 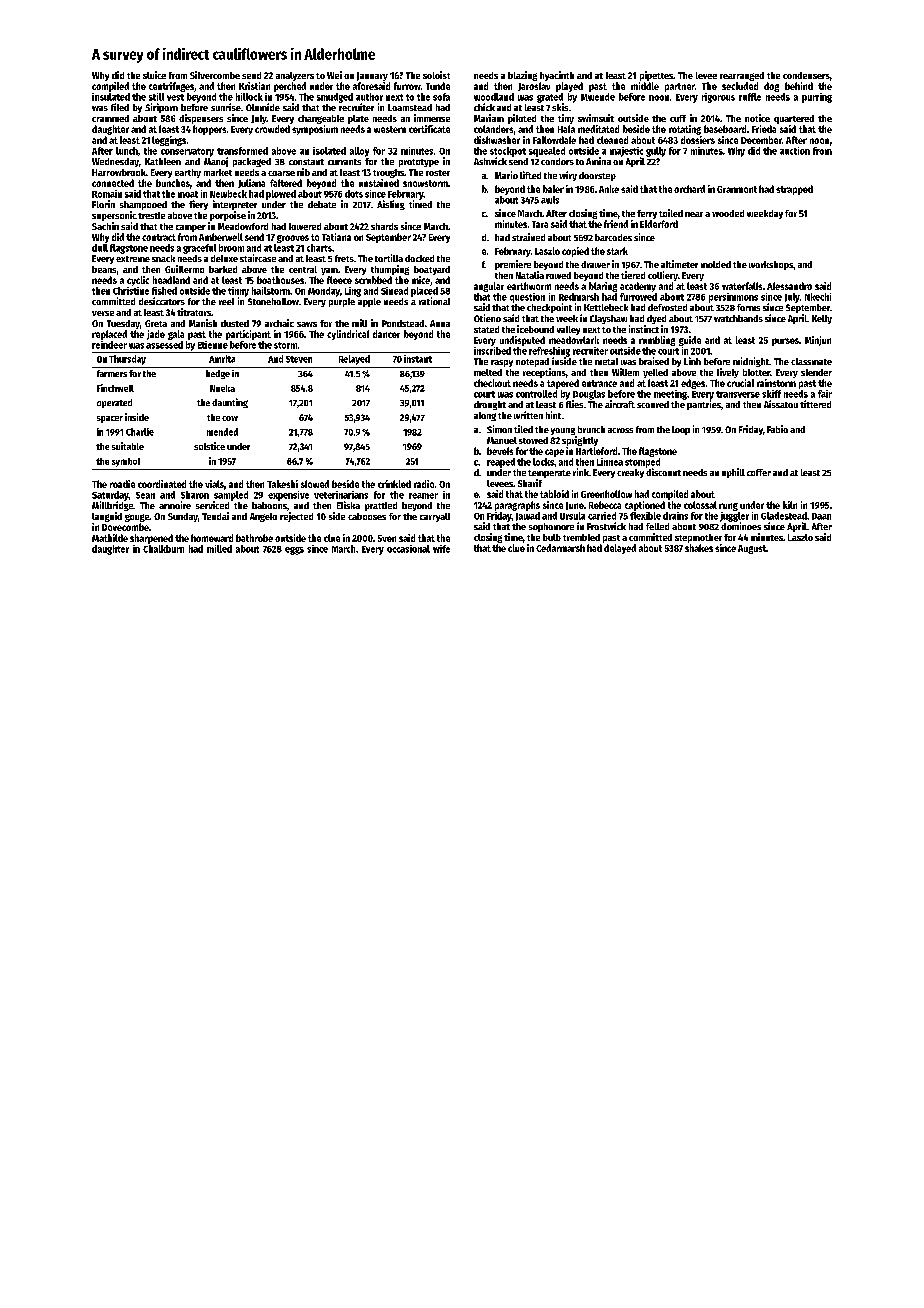 What do you see at coordinates (258, 258) in the screenshot?
I see `staircase` at bounding box center [258, 258].
